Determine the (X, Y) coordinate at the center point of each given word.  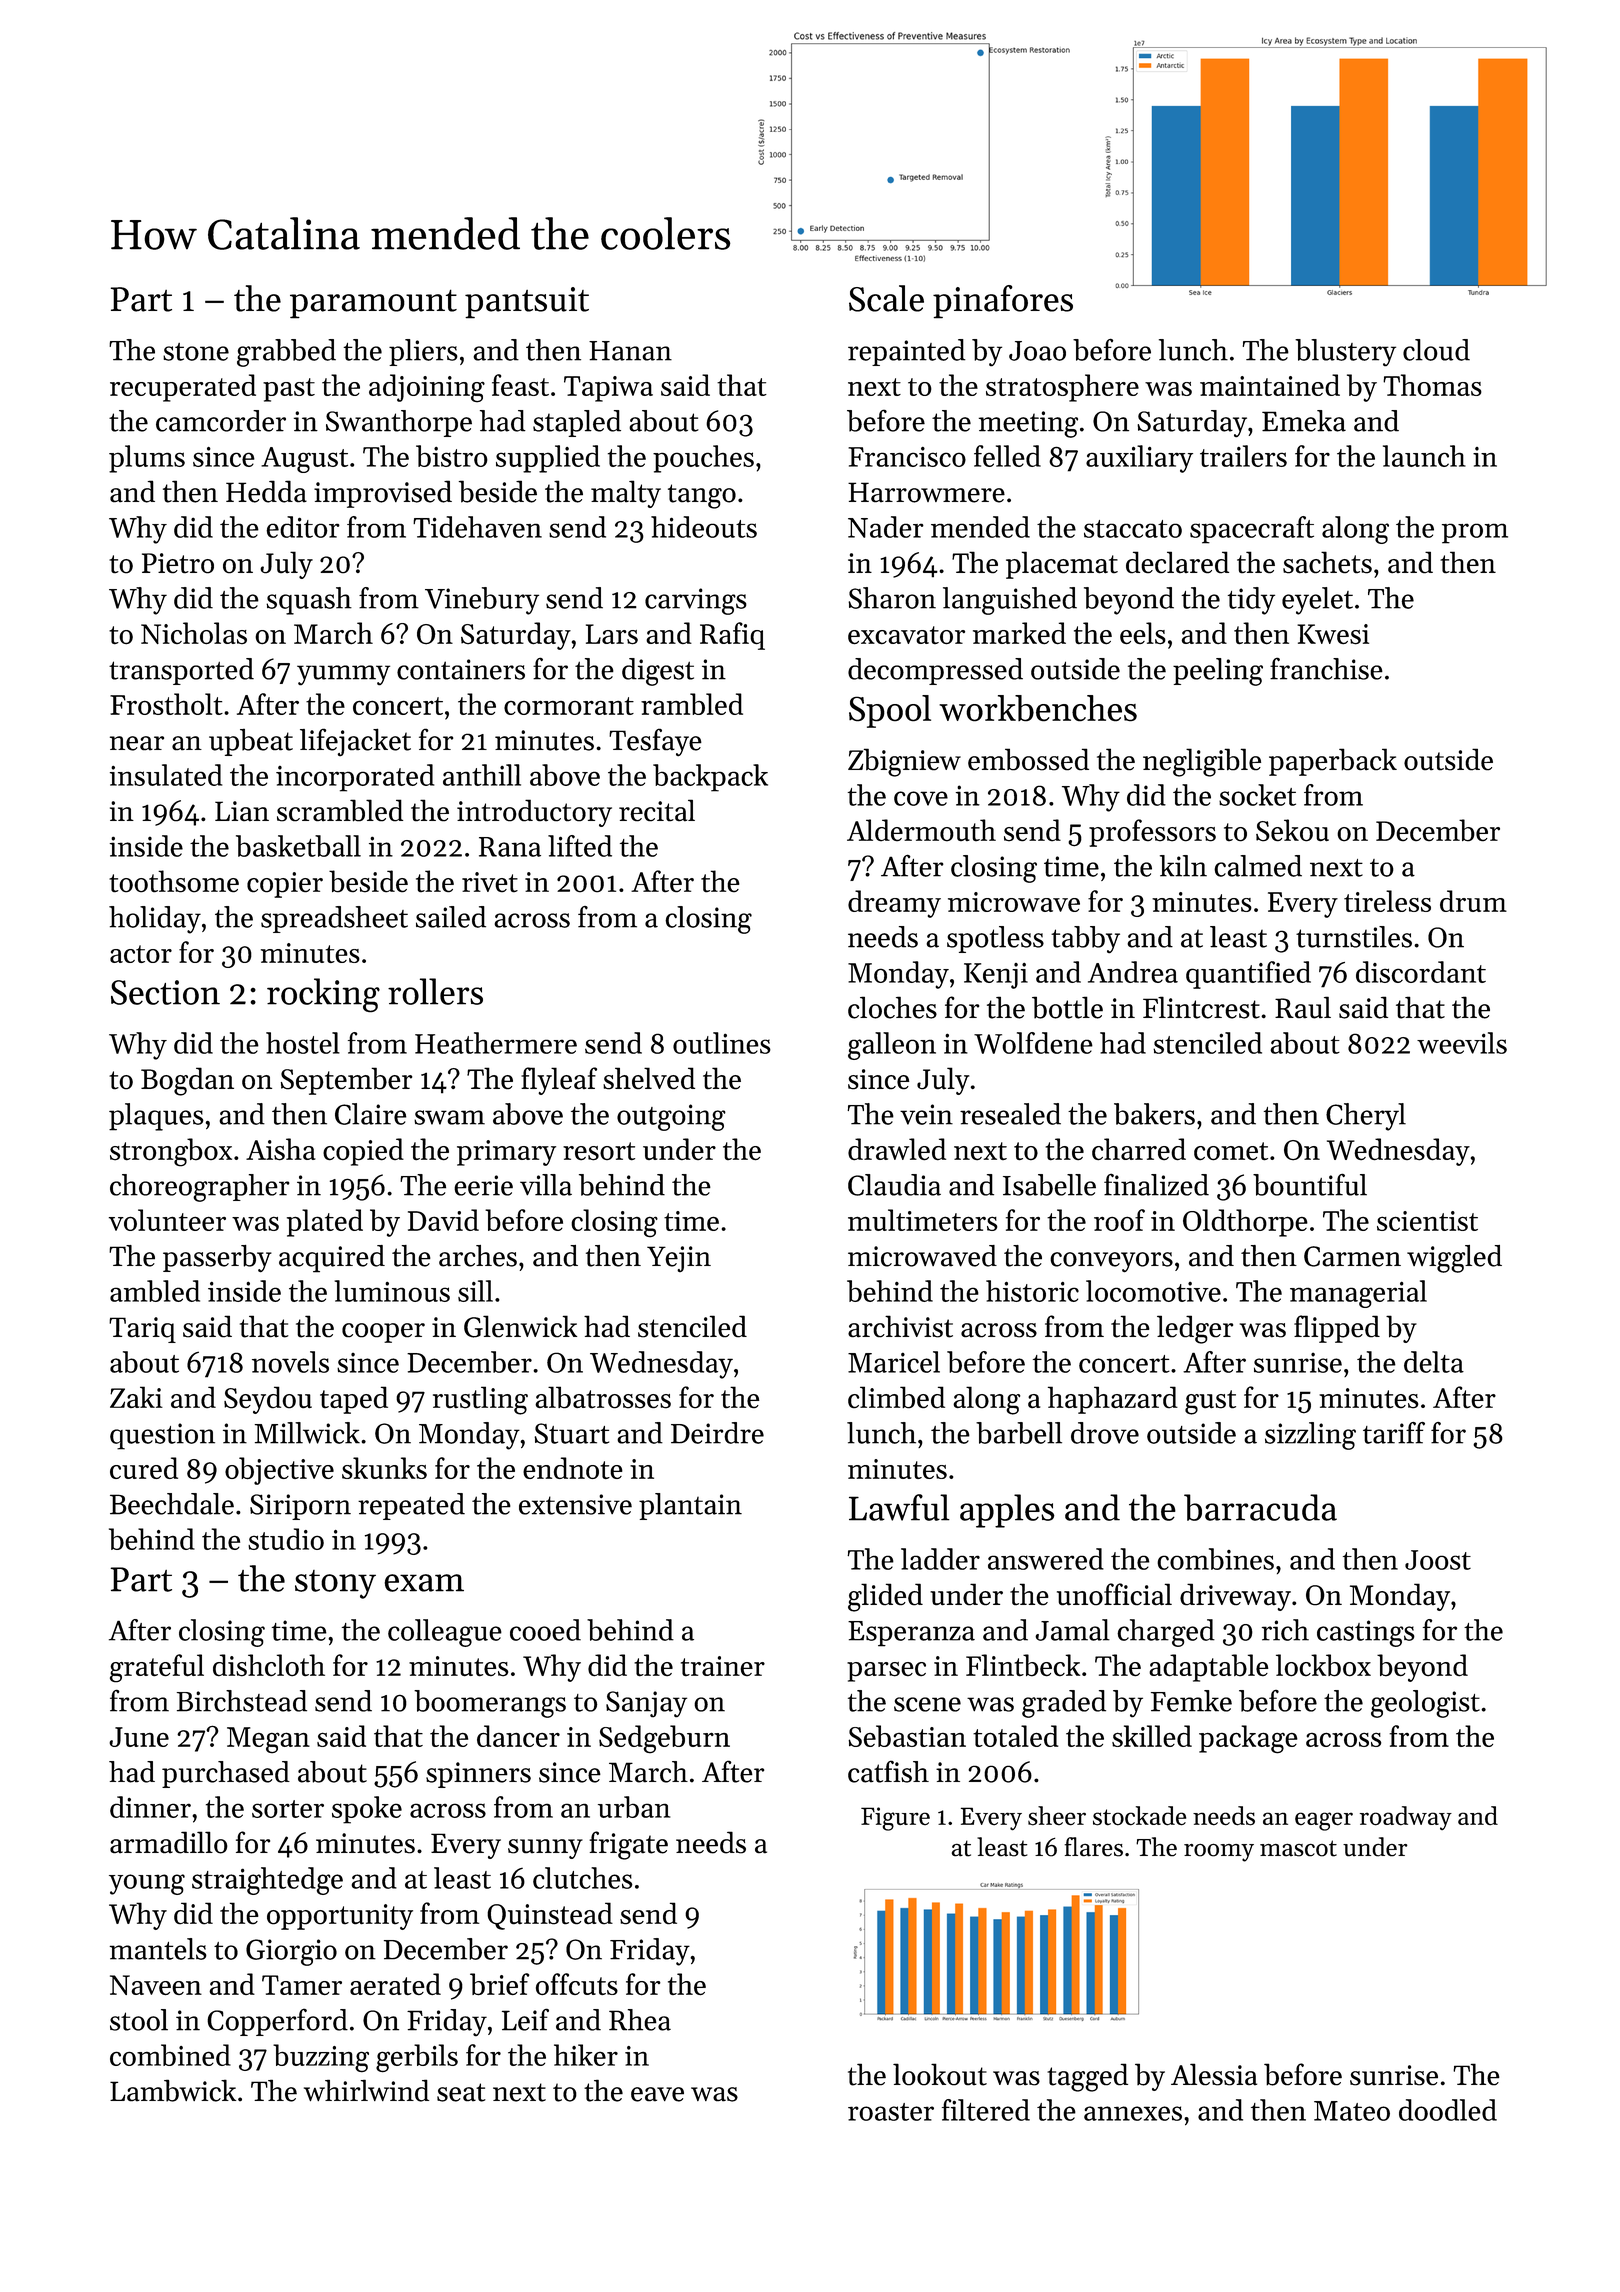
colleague (445, 1633)
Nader (886, 527)
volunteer (167, 1220)
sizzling (1310, 1436)
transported (181, 671)
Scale (886, 298)
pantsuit (527, 303)
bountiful (1310, 1184)
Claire (370, 1114)
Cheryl (1366, 1117)
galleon (892, 1046)
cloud (1436, 350)
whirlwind (366, 2090)
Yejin (679, 1259)
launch (1424, 456)
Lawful (899, 1507)
